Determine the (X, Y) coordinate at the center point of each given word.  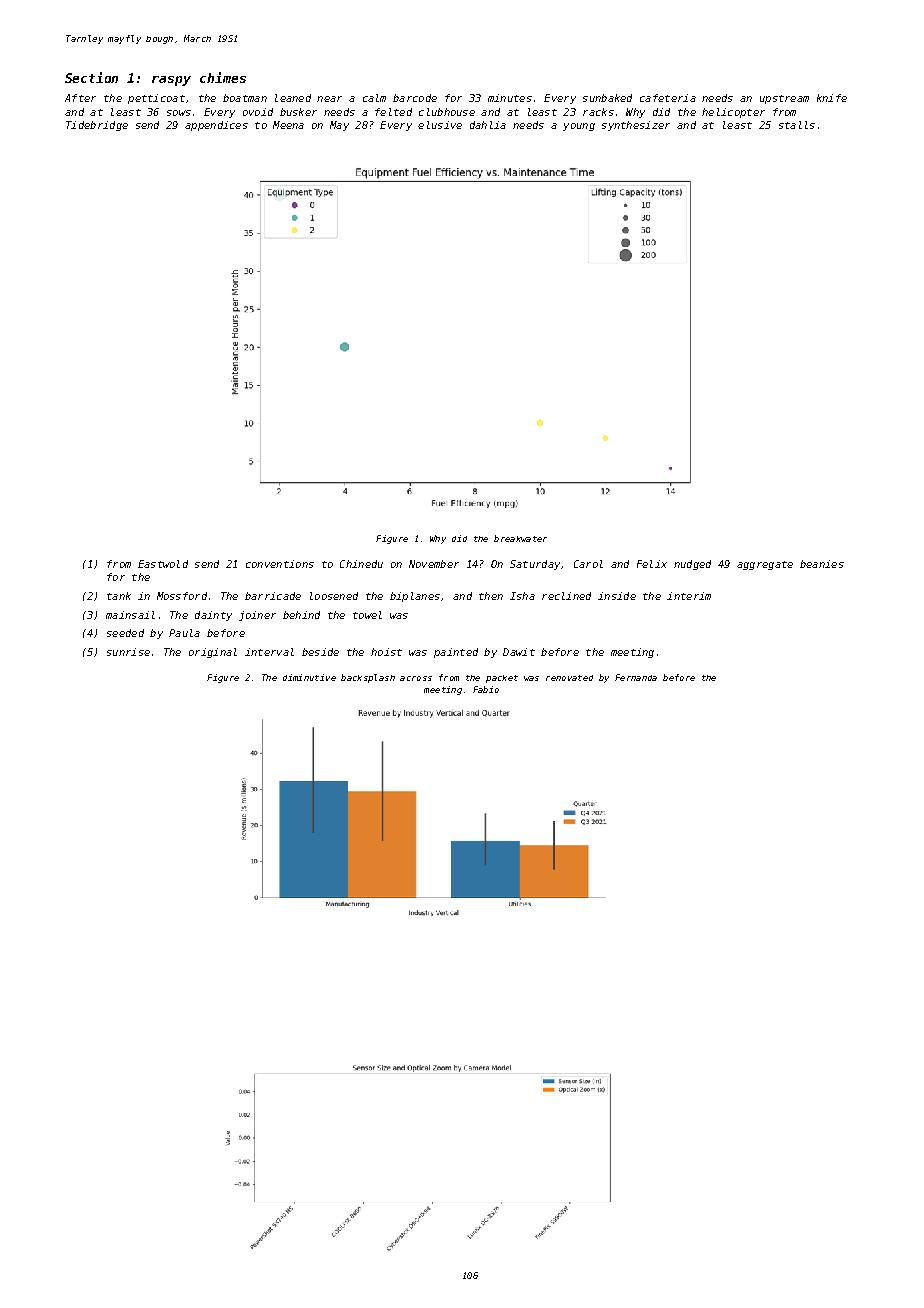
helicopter (733, 113)
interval (269, 652)
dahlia (488, 125)
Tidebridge (97, 126)
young (579, 127)
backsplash (368, 678)
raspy (171, 81)
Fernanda (636, 677)
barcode (415, 98)
